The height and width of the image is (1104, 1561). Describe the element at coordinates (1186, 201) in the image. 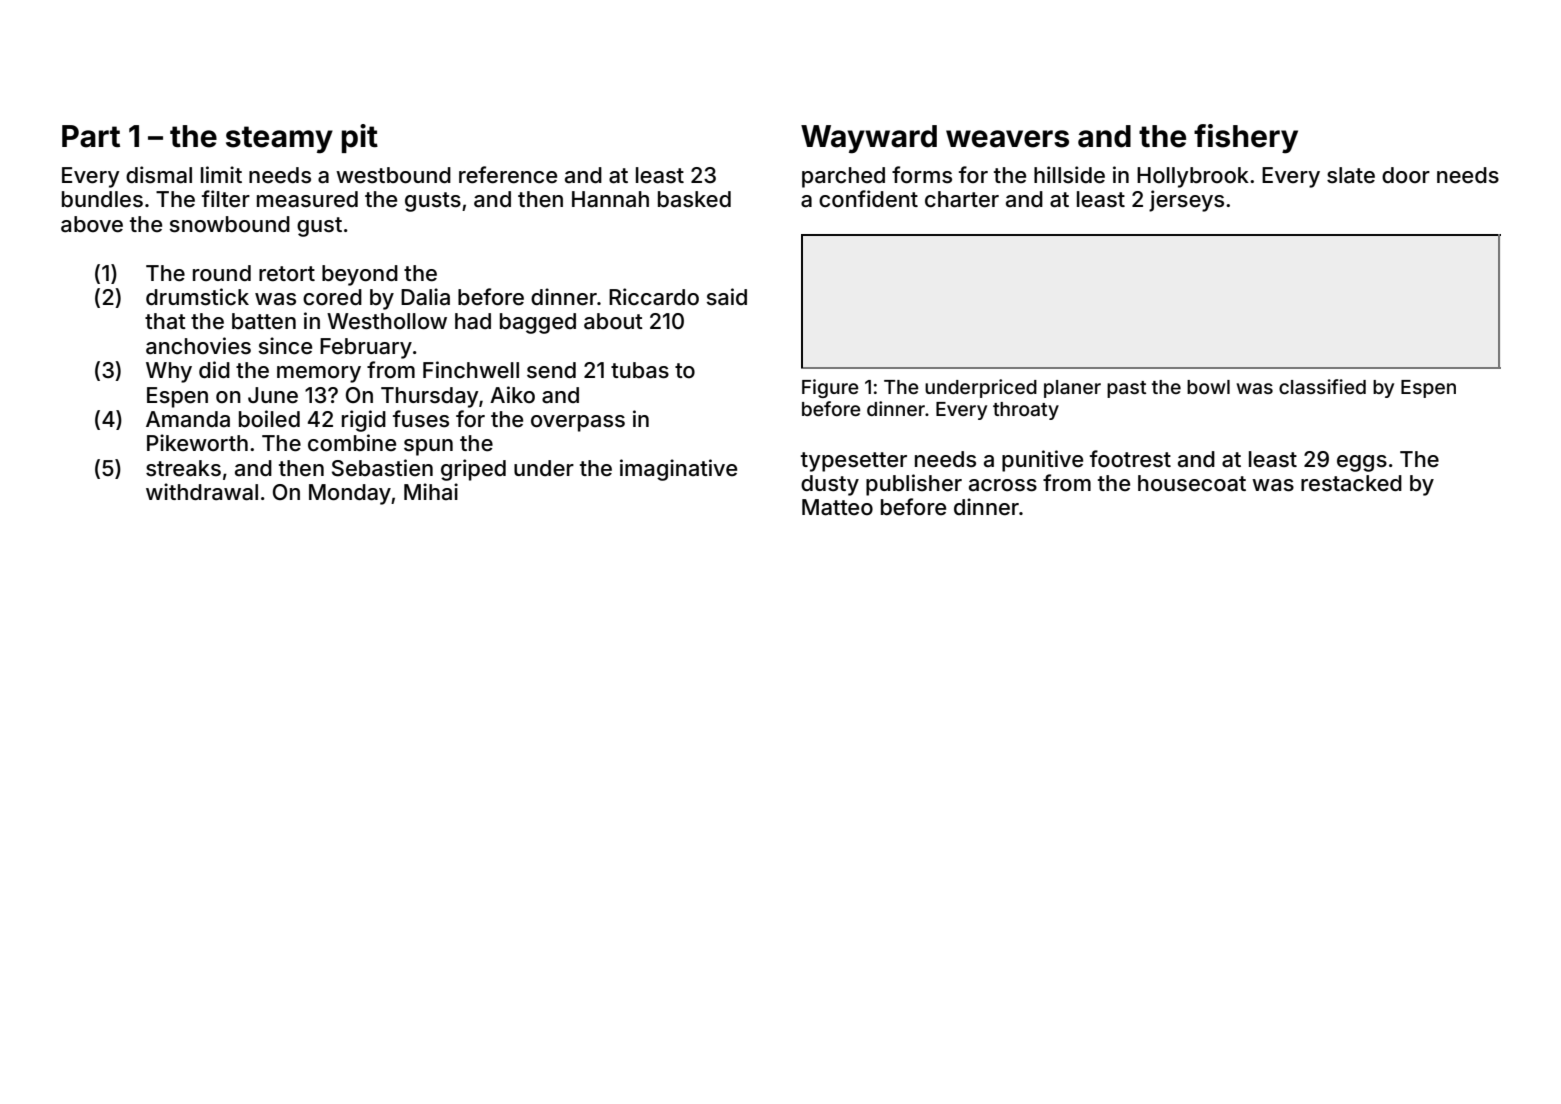

I see `jerseys` at that location.
